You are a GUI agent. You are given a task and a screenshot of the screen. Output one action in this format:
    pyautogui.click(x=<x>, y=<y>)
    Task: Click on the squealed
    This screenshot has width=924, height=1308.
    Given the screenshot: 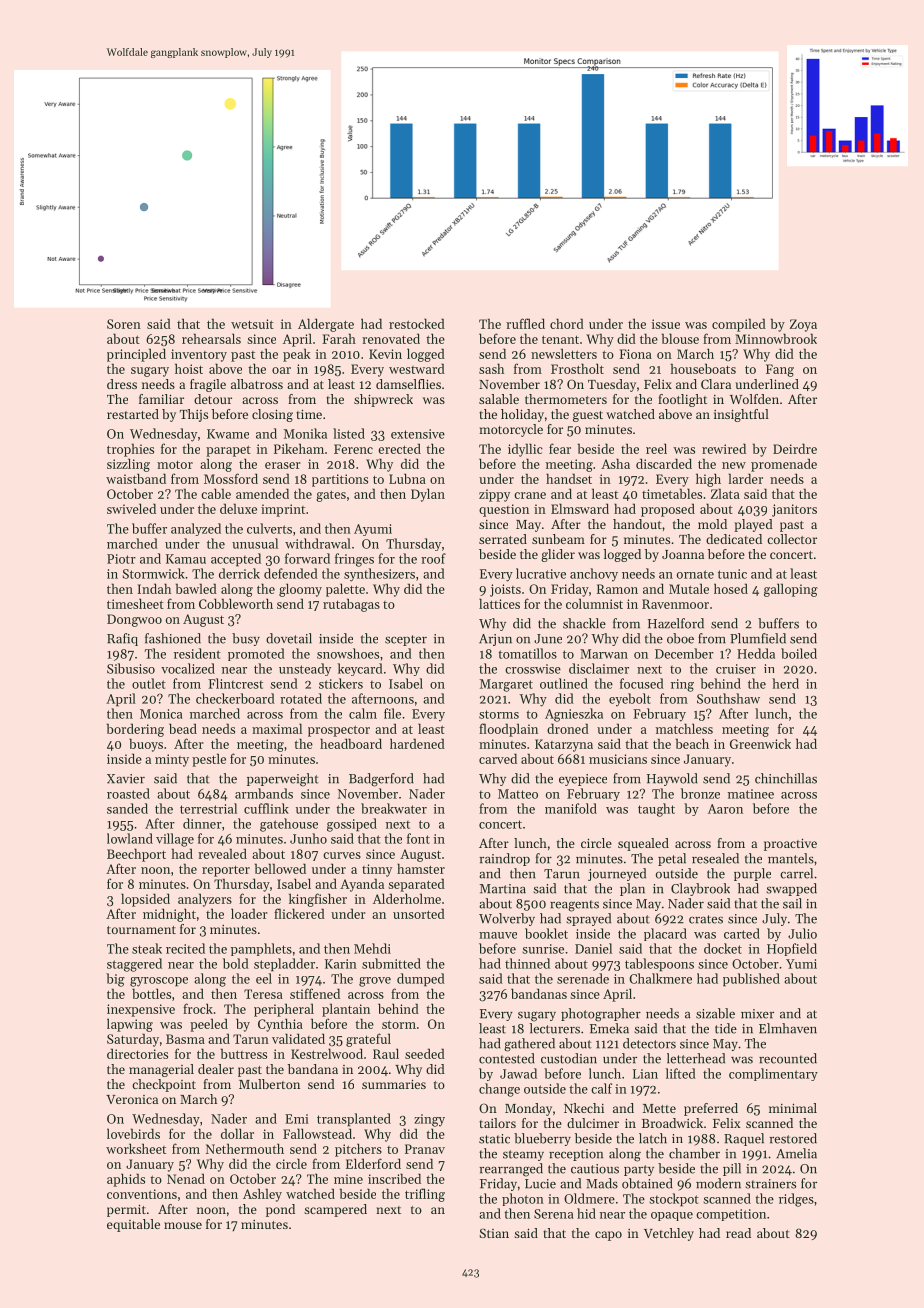 What is the action you would take?
    pyautogui.click(x=643, y=844)
